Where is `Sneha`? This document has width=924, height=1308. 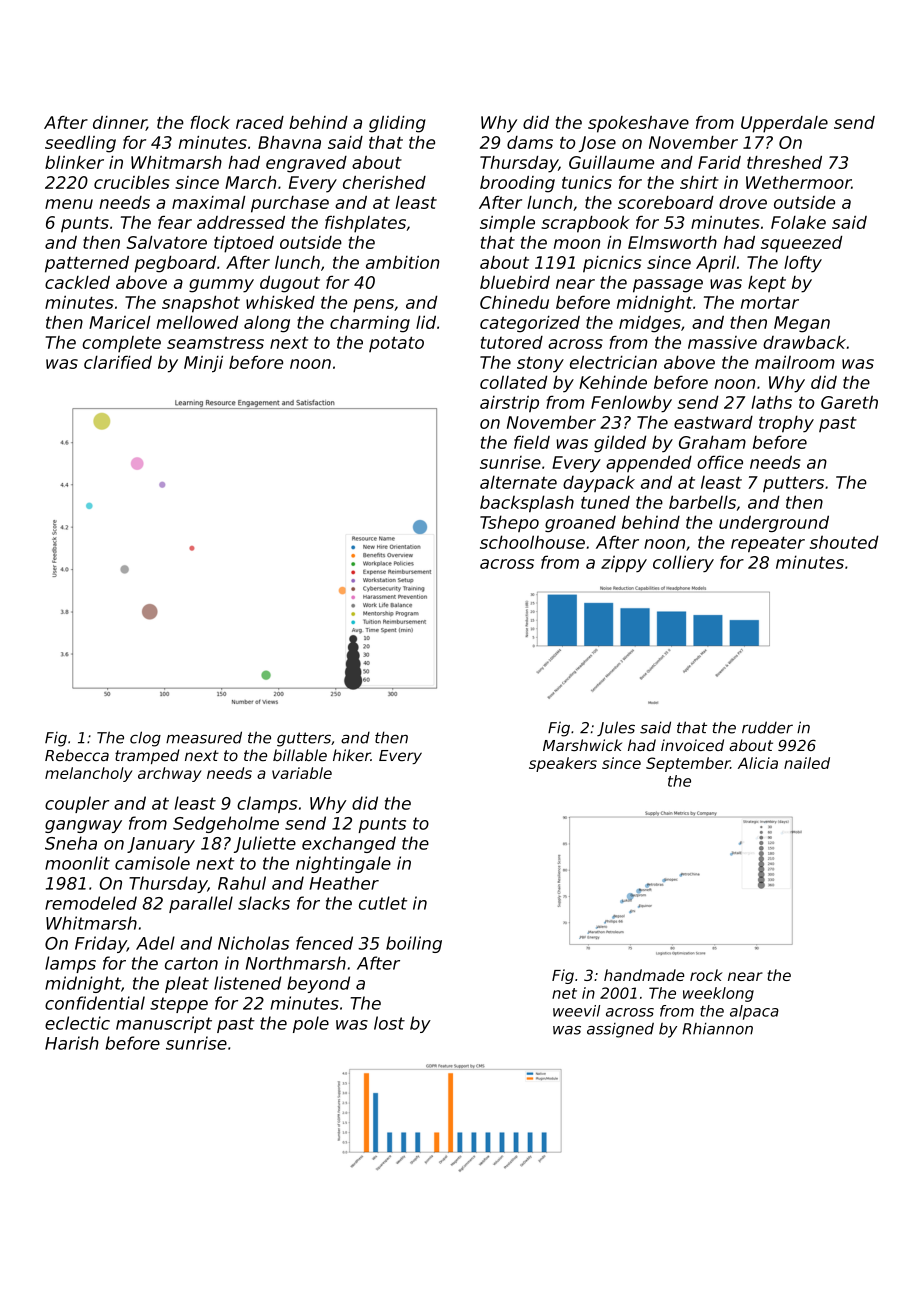
Sneha is located at coordinates (71, 843).
